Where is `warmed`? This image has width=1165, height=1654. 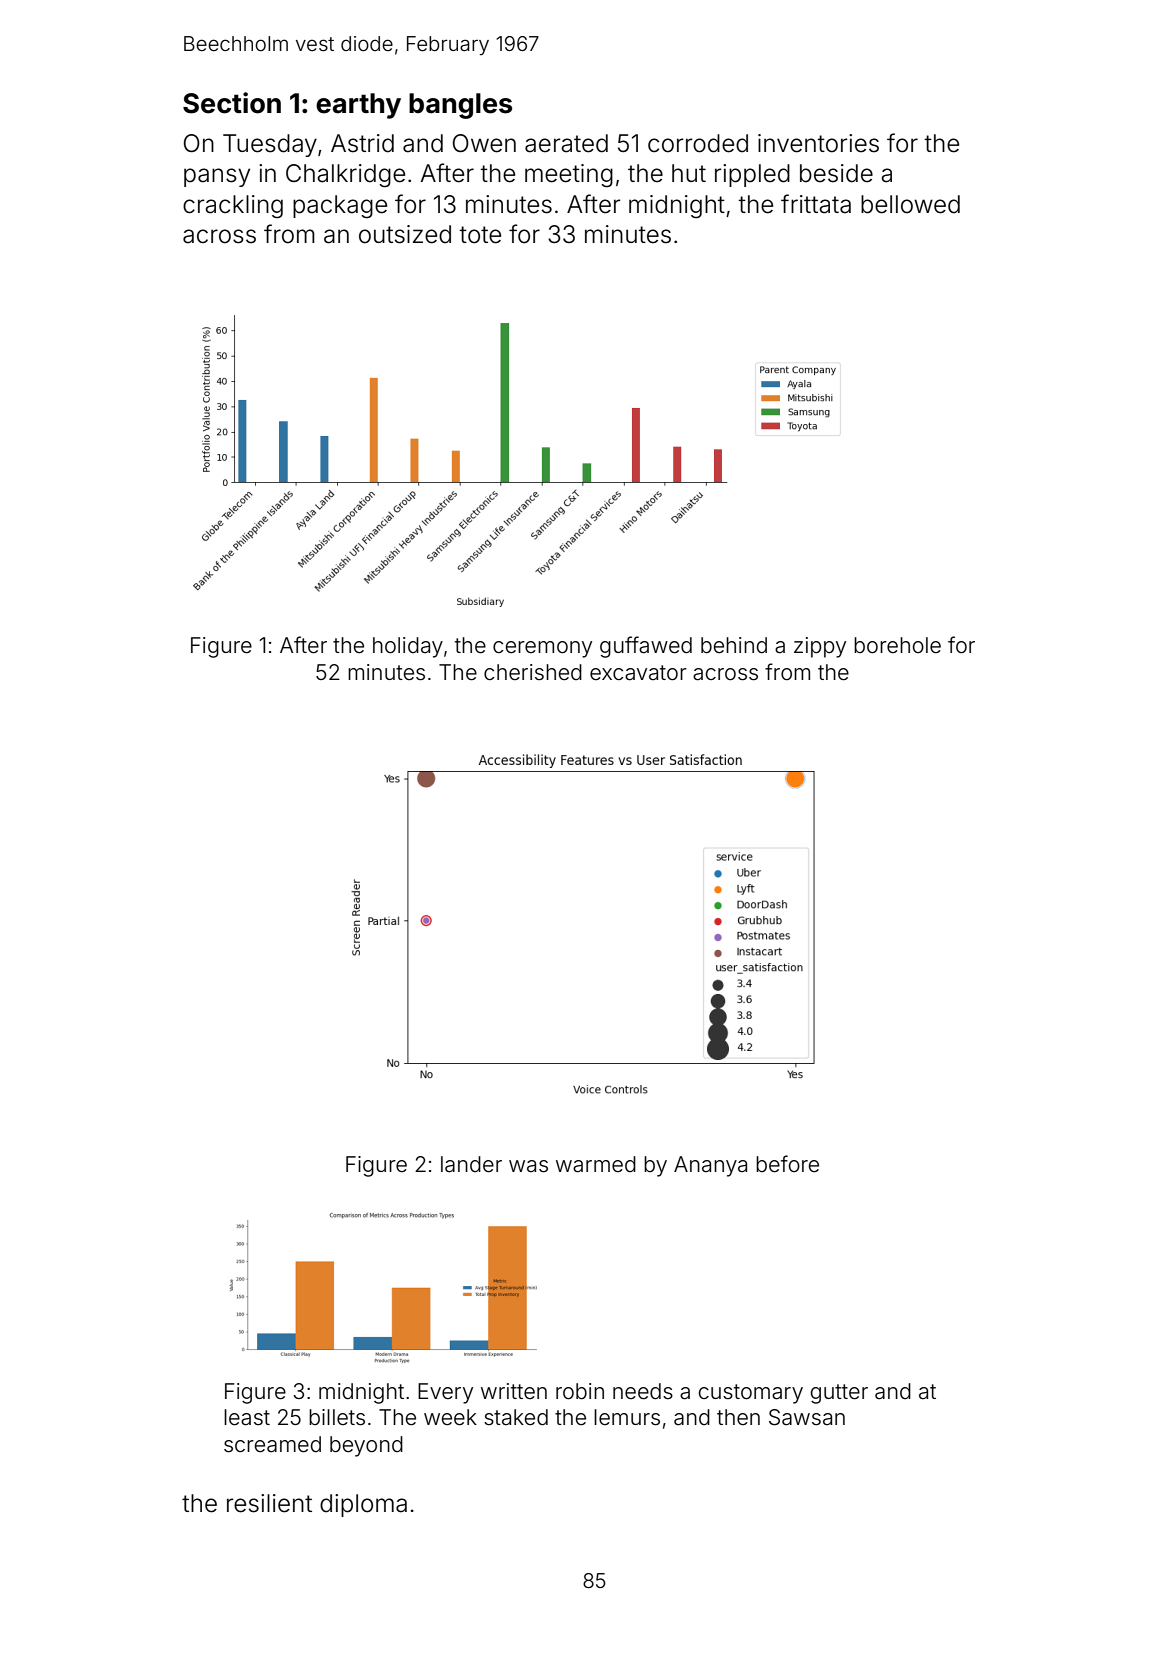 warmed is located at coordinates (596, 1164).
